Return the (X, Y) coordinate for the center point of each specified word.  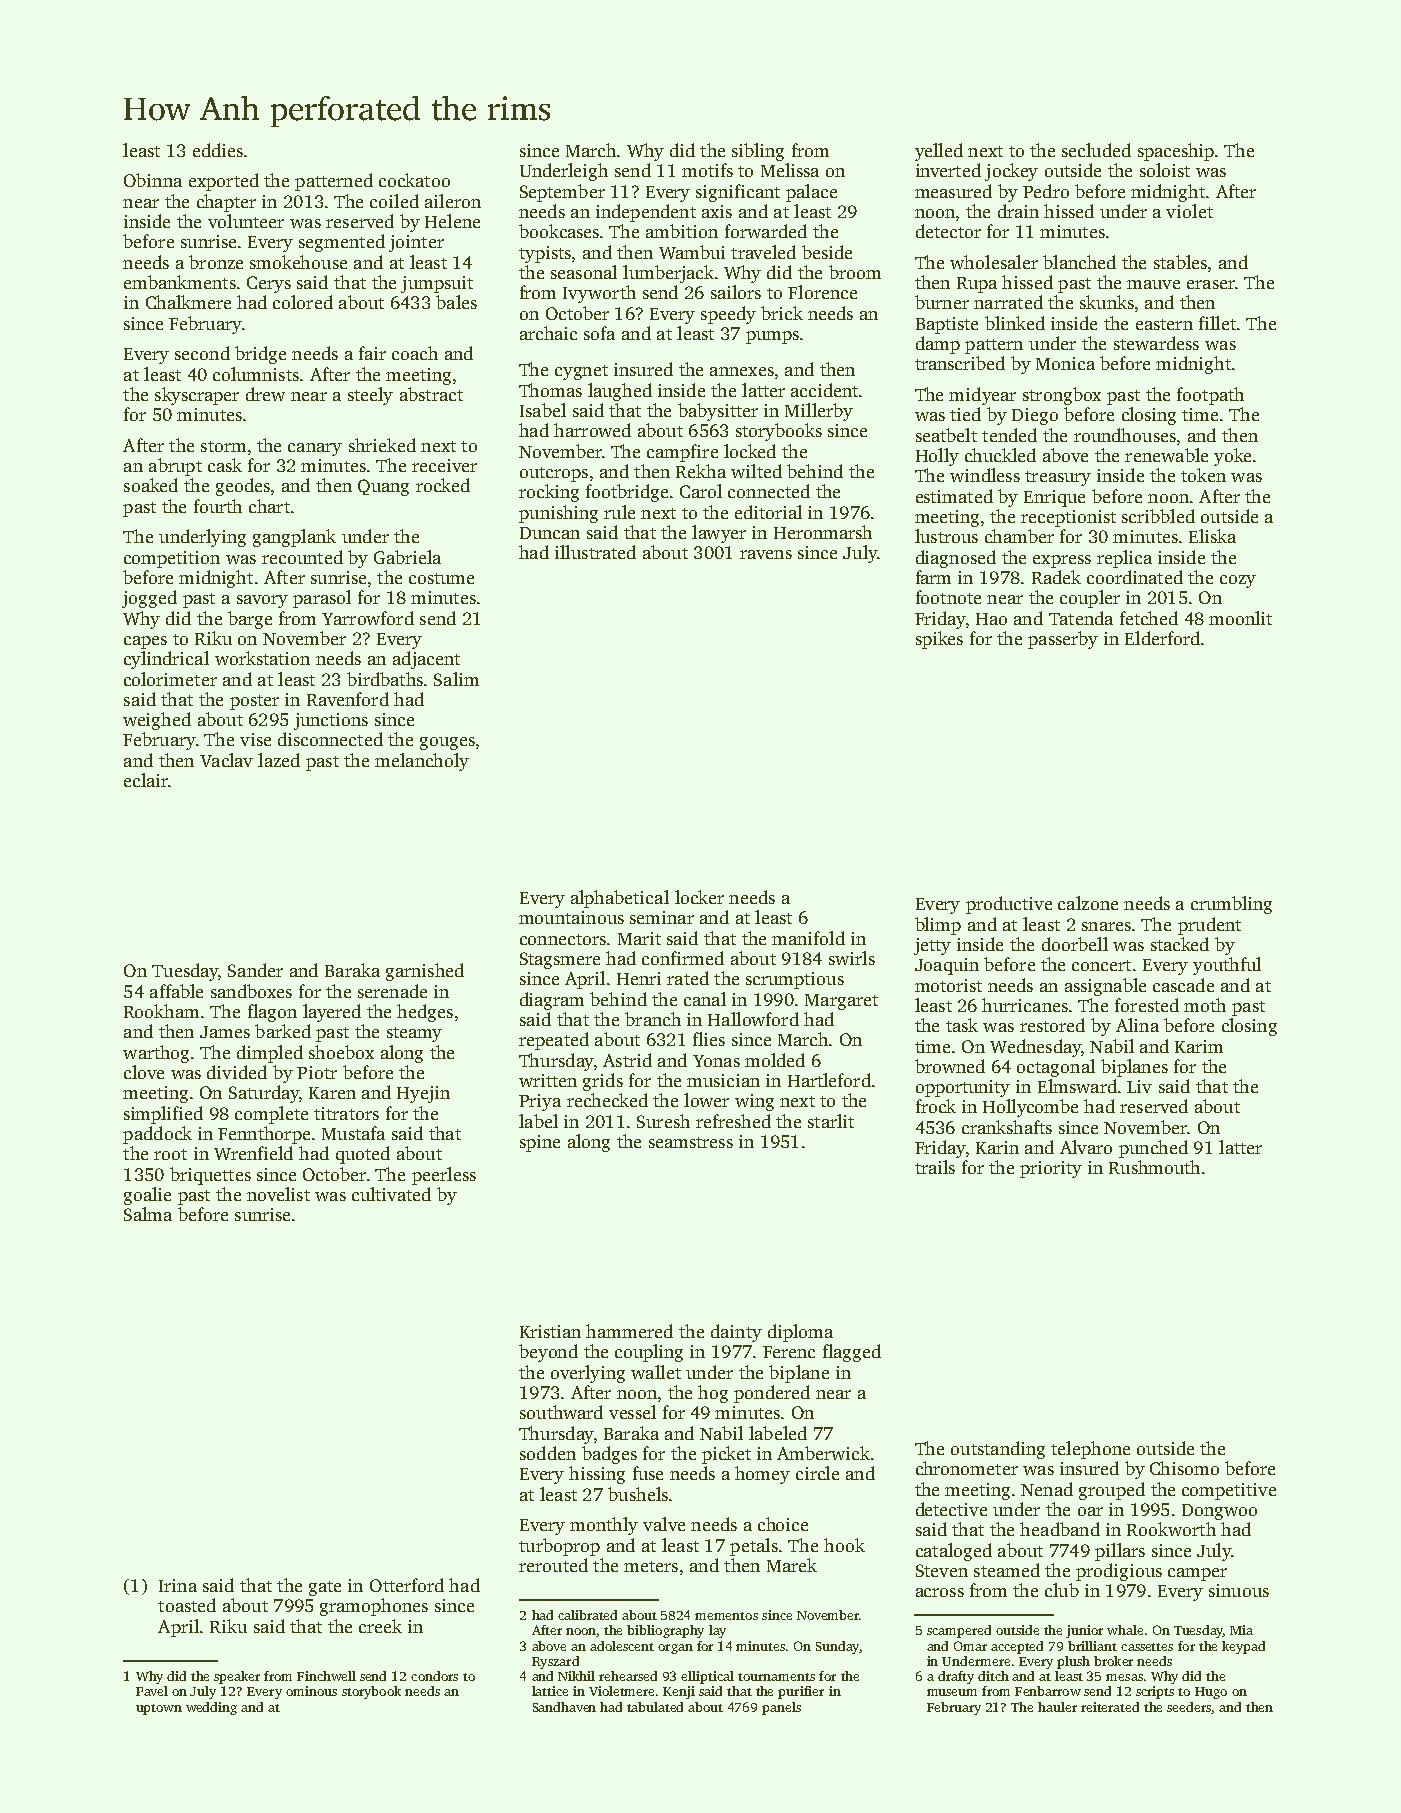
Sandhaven (564, 1707)
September (562, 193)
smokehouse (298, 262)
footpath (1210, 396)
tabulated (655, 1707)
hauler (1057, 1707)
